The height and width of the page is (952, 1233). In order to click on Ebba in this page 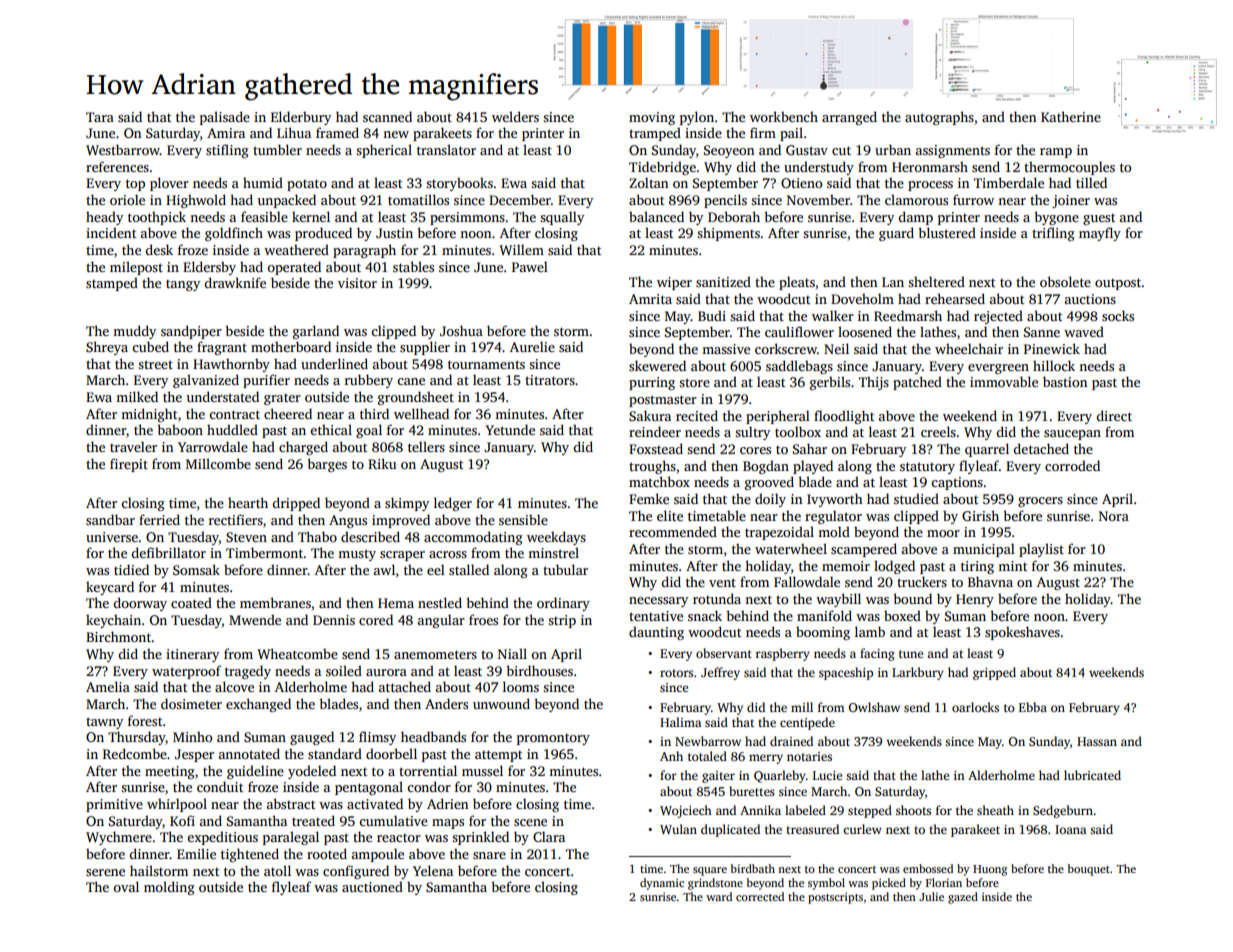, I will do `click(1033, 707)`.
